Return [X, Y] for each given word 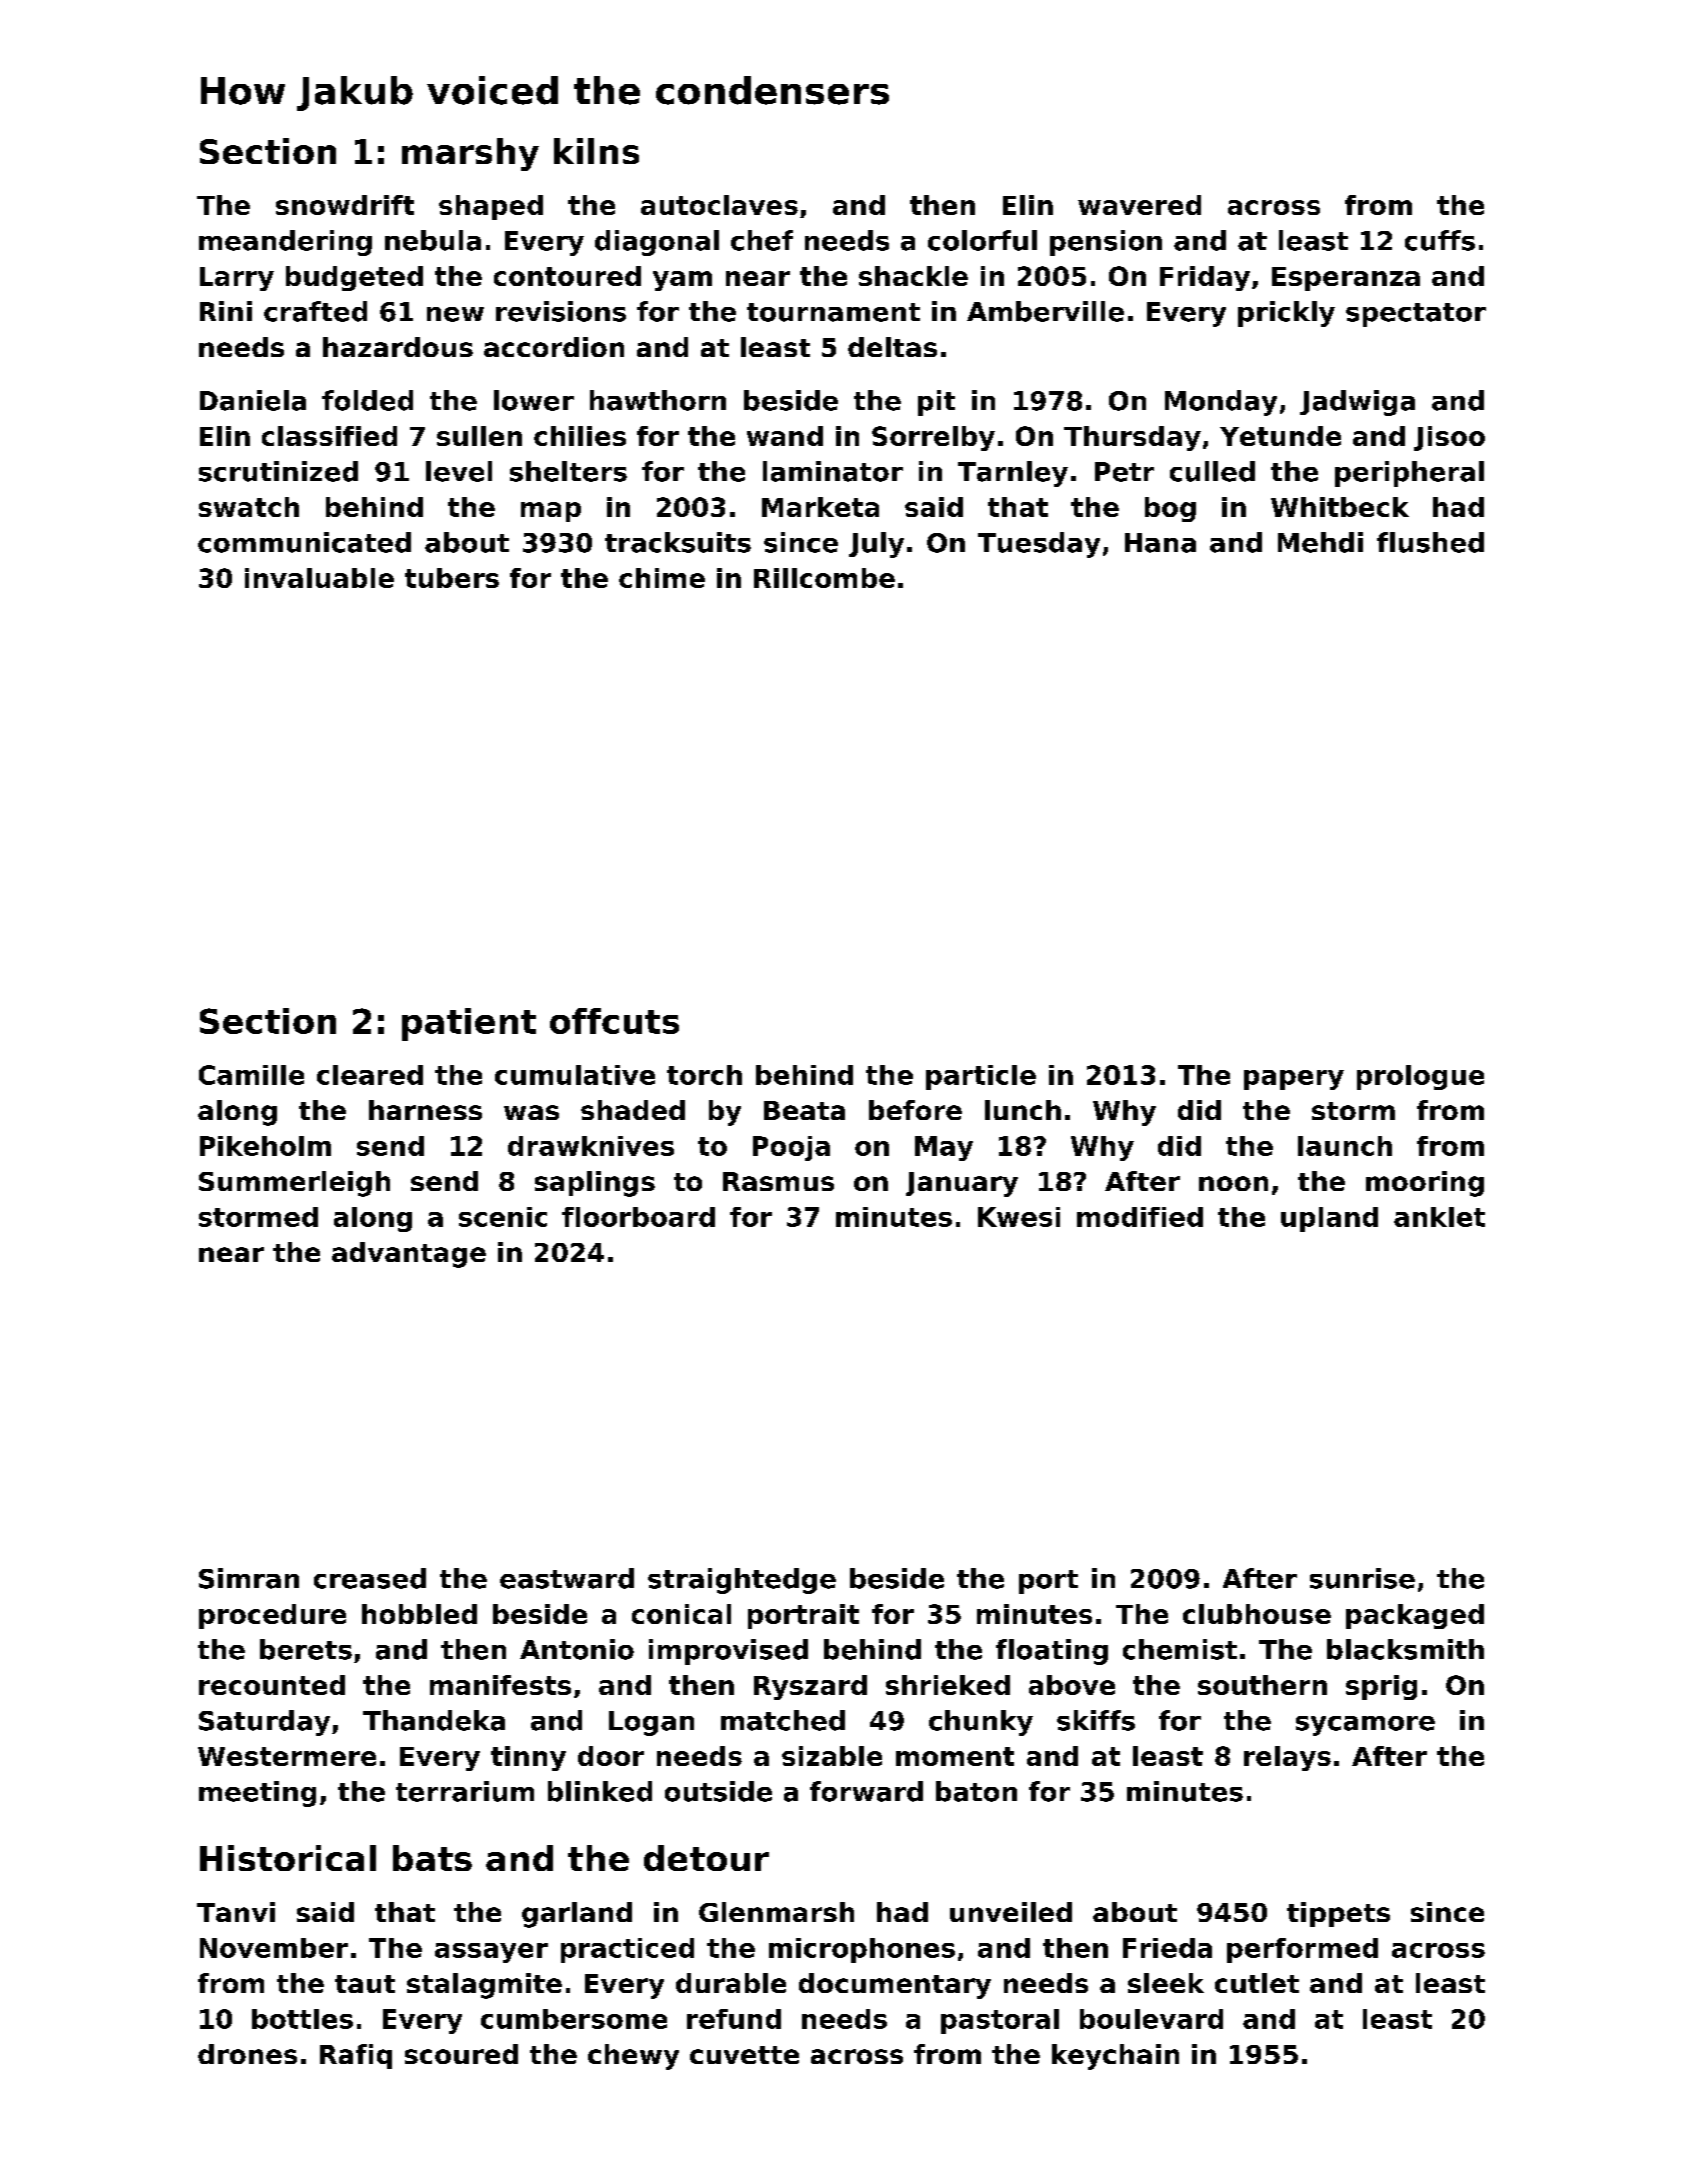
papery [1294, 1080]
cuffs [1440, 240]
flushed [1430, 542]
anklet [1439, 1217]
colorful [982, 240]
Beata [804, 1110]
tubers [452, 578]
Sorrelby [933, 438]
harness [425, 1110]
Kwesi [1019, 1217]
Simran [249, 1578]
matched [783, 1720]
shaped [491, 207]
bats [432, 1858]
